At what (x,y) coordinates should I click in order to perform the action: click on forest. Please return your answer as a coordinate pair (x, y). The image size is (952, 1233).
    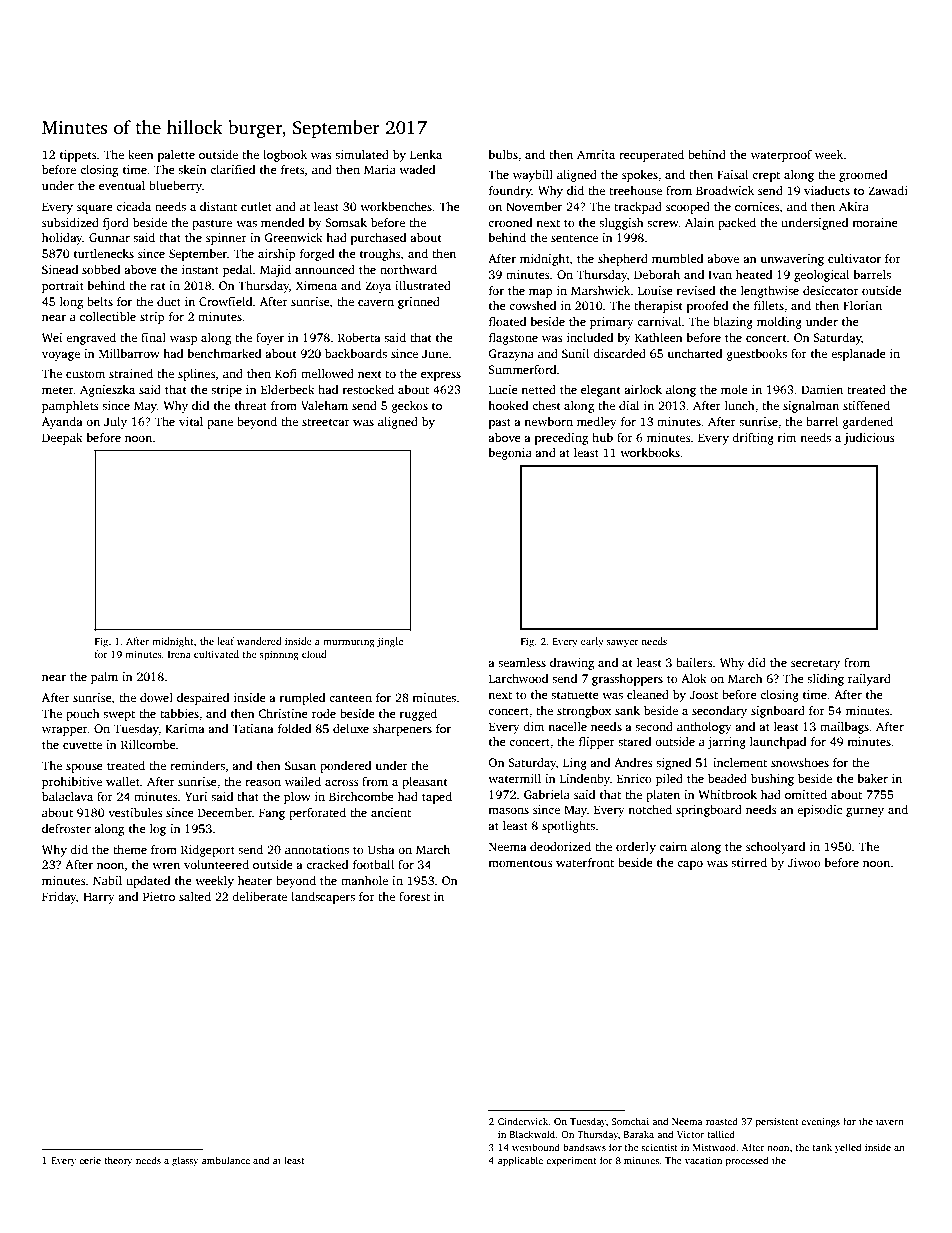
    Looking at the image, I should click on (414, 896).
